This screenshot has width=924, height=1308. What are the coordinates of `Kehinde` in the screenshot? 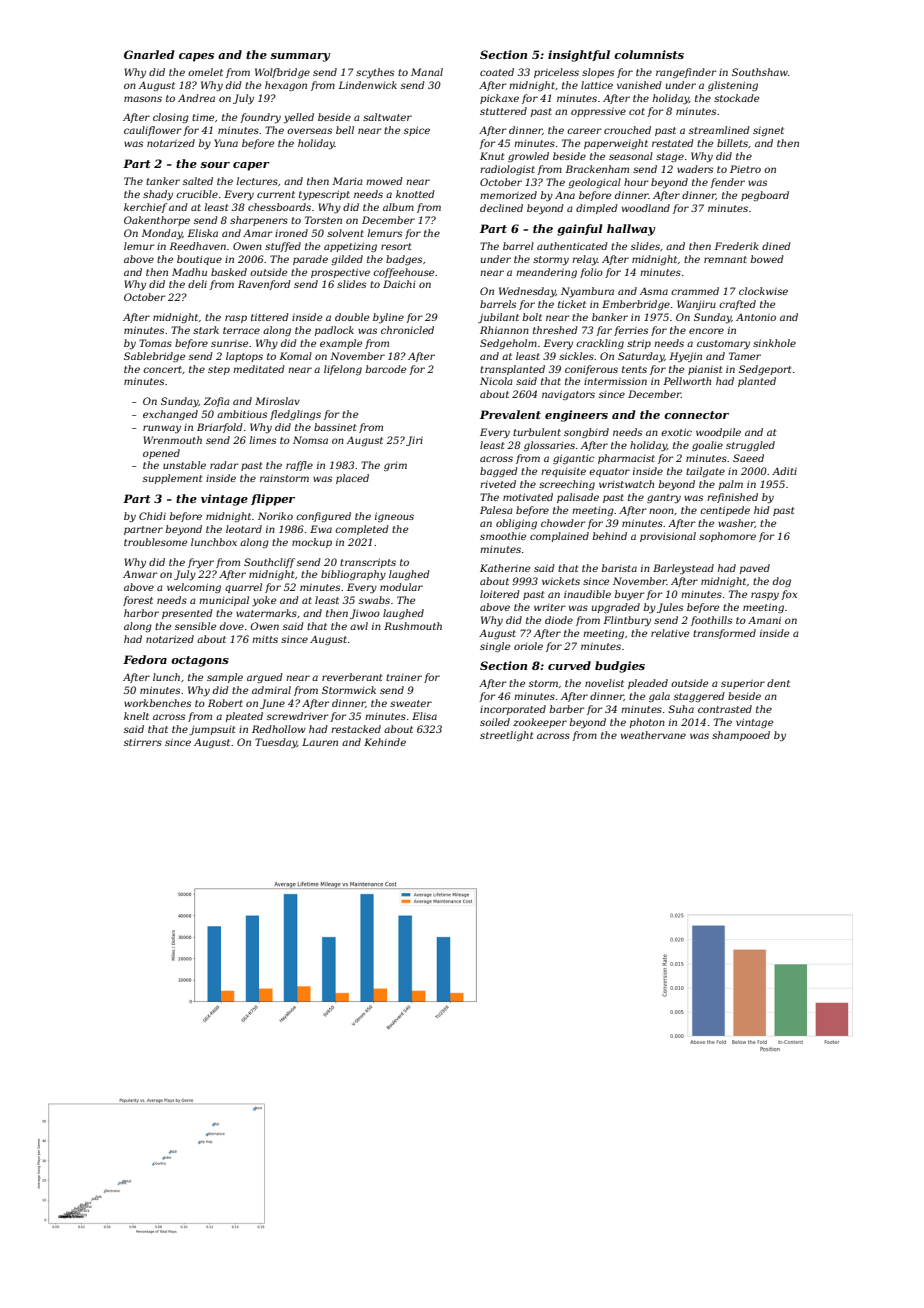 It's located at (385, 742).
